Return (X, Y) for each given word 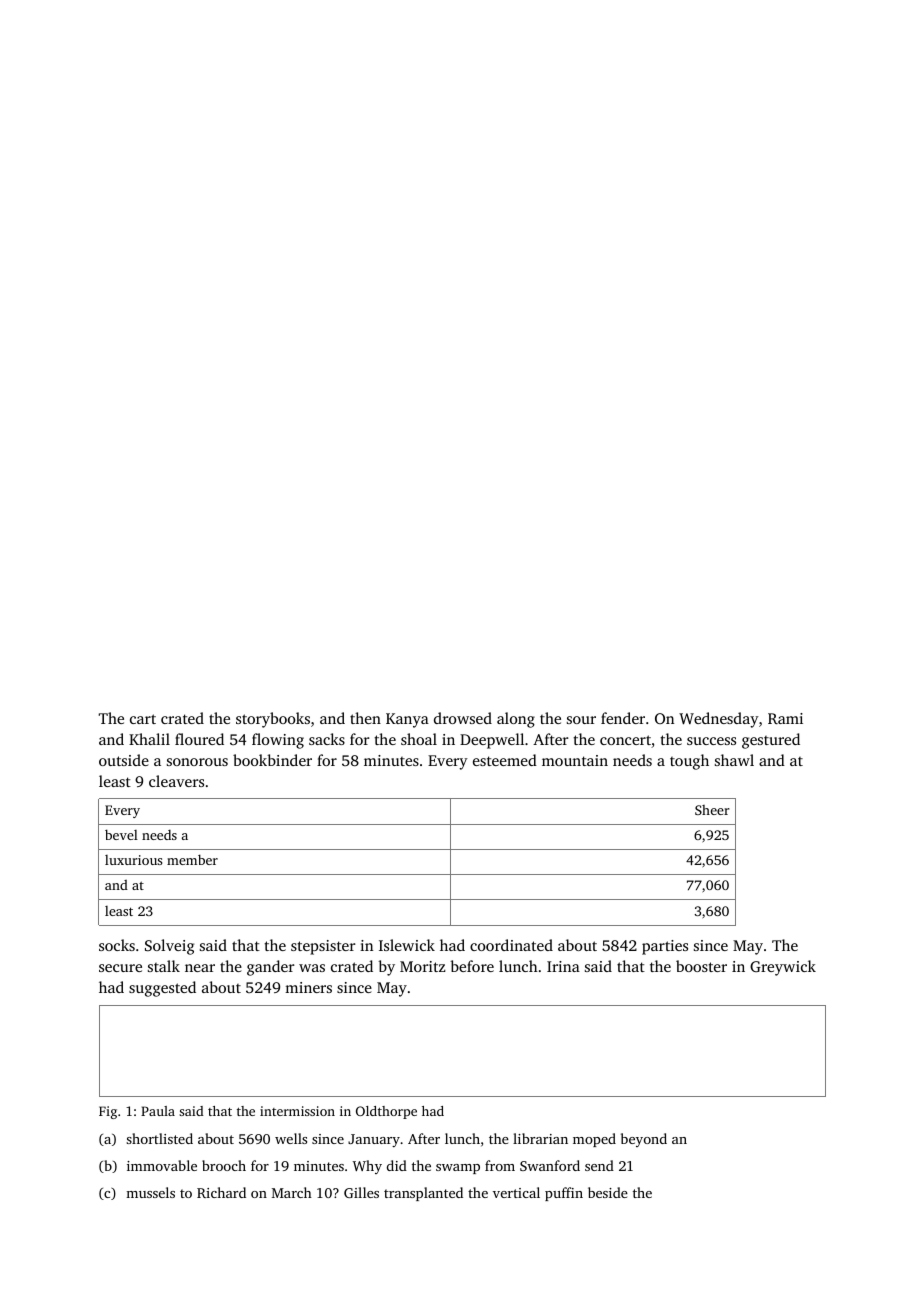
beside (608, 1192)
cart (143, 719)
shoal (419, 739)
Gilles (361, 1192)
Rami (785, 718)
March (292, 1192)
